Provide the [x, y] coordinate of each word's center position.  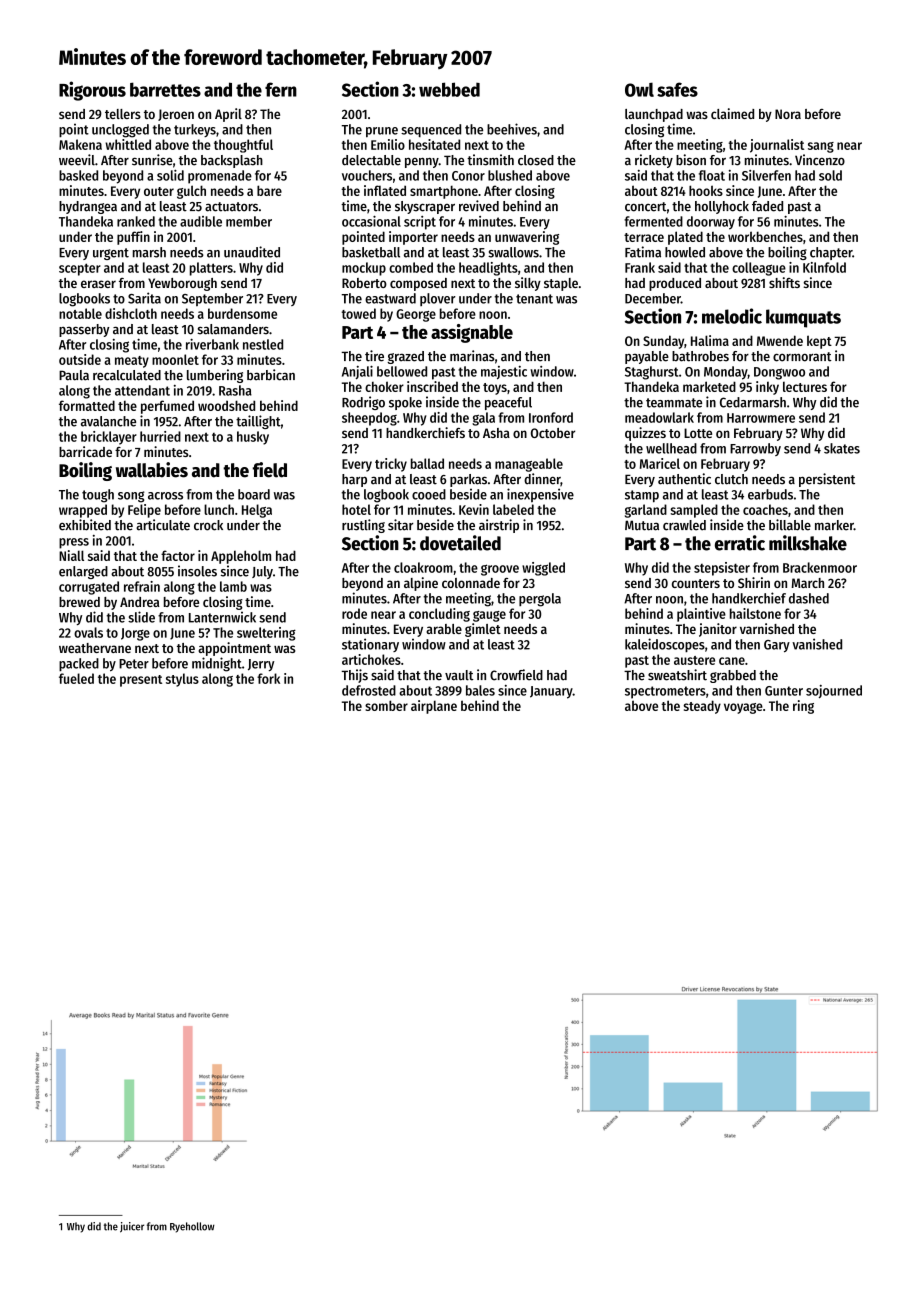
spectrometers [665, 692]
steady [702, 707]
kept [819, 342]
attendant [142, 390]
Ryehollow [192, 1227]
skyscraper [425, 207]
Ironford [551, 417]
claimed [732, 113]
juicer [132, 1227]
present [141, 681]
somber [386, 705]
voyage [743, 708]
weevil [77, 160]
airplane [434, 707]
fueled [76, 678]
